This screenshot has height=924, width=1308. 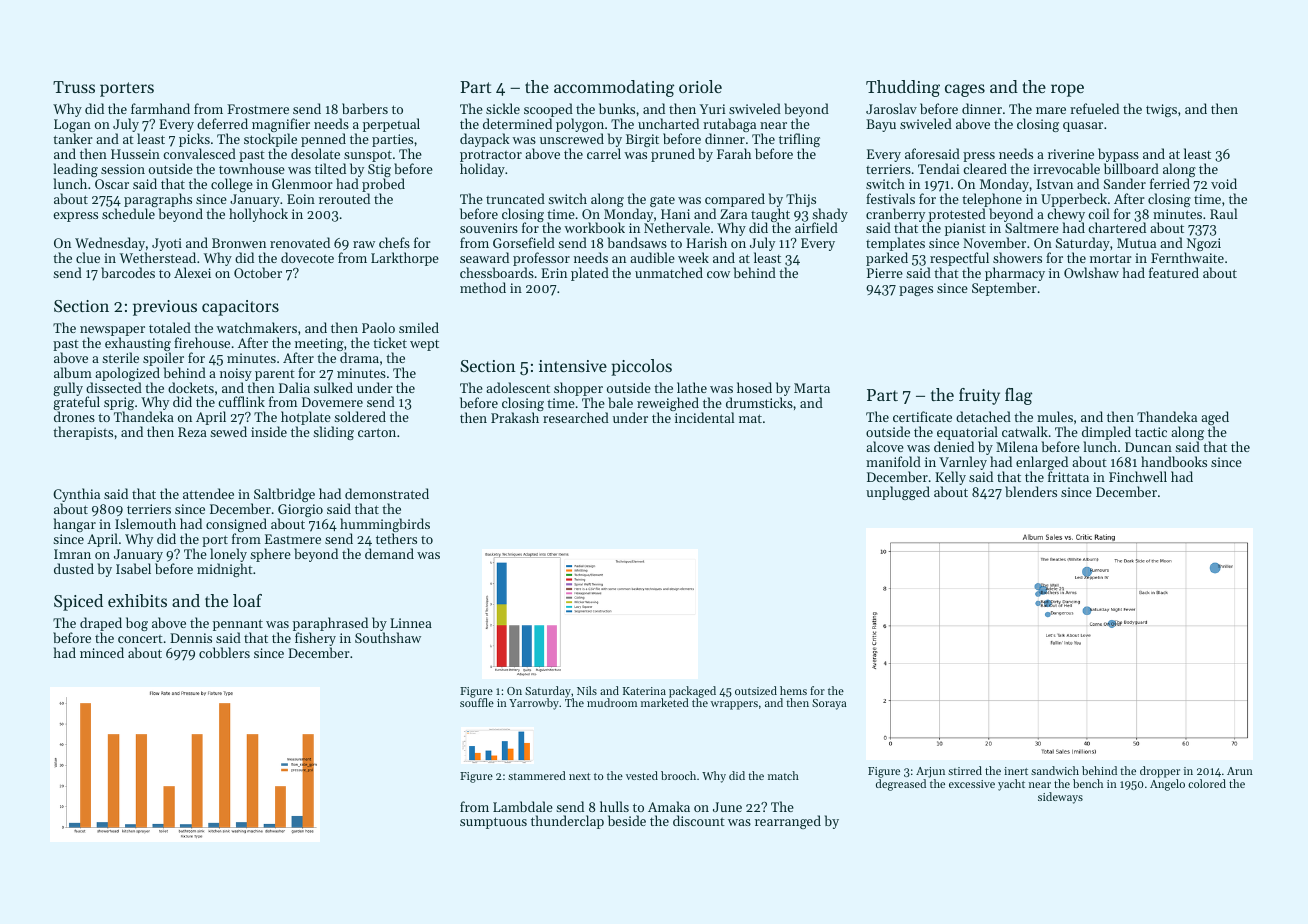 What do you see at coordinates (1067, 90) in the screenshot?
I see `rope` at bounding box center [1067, 90].
